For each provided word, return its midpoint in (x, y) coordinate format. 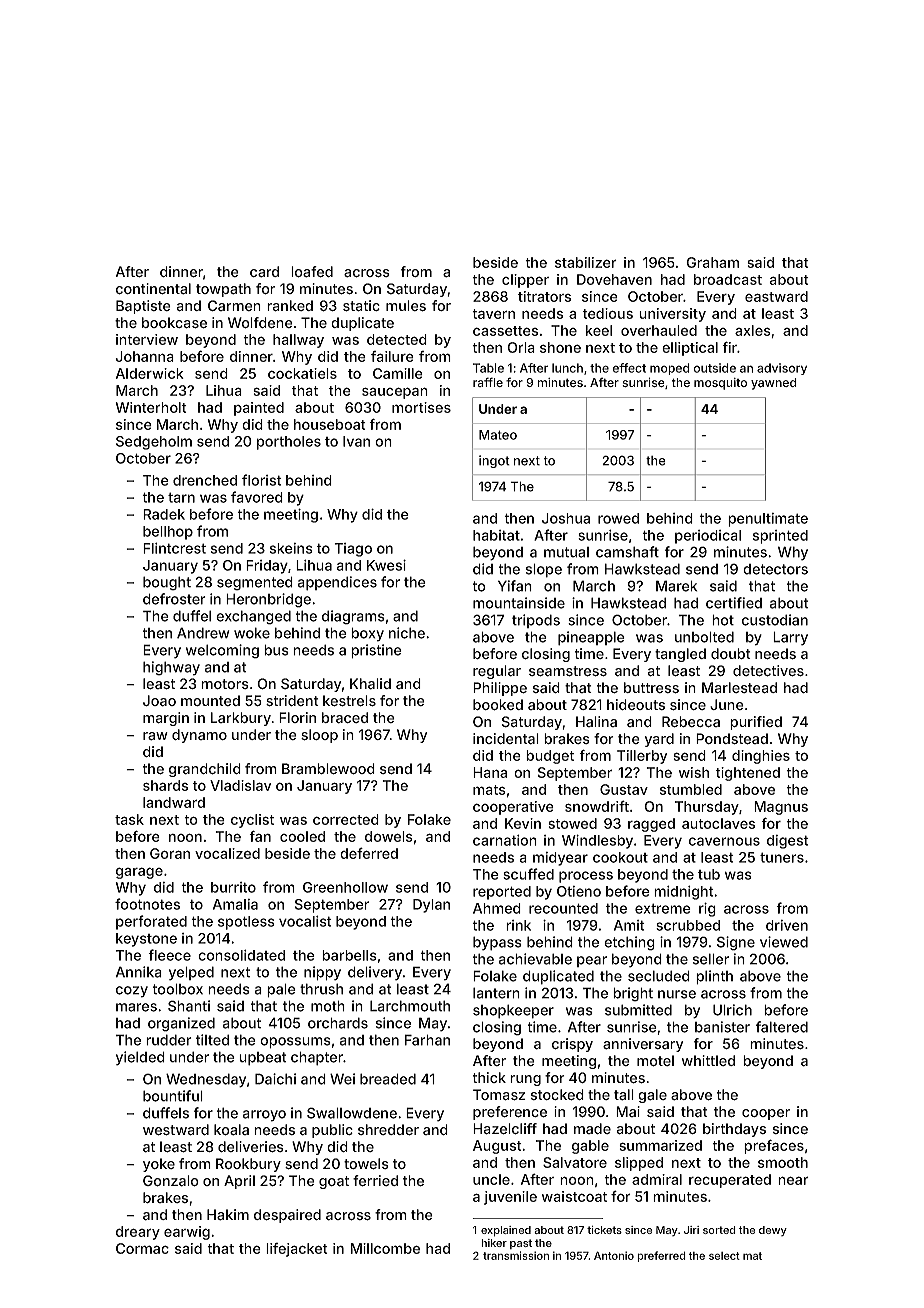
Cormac (142, 1248)
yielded (140, 1058)
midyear (560, 859)
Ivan (356, 441)
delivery (375, 973)
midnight (684, 892)
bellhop (168, 533)
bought (167, 583)
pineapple (591, 638)
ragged (651, 825)
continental (153, 289)
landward (174, 802)
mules (406, 306)
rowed (618, 518)
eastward (776, 296)
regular (497, 672)
